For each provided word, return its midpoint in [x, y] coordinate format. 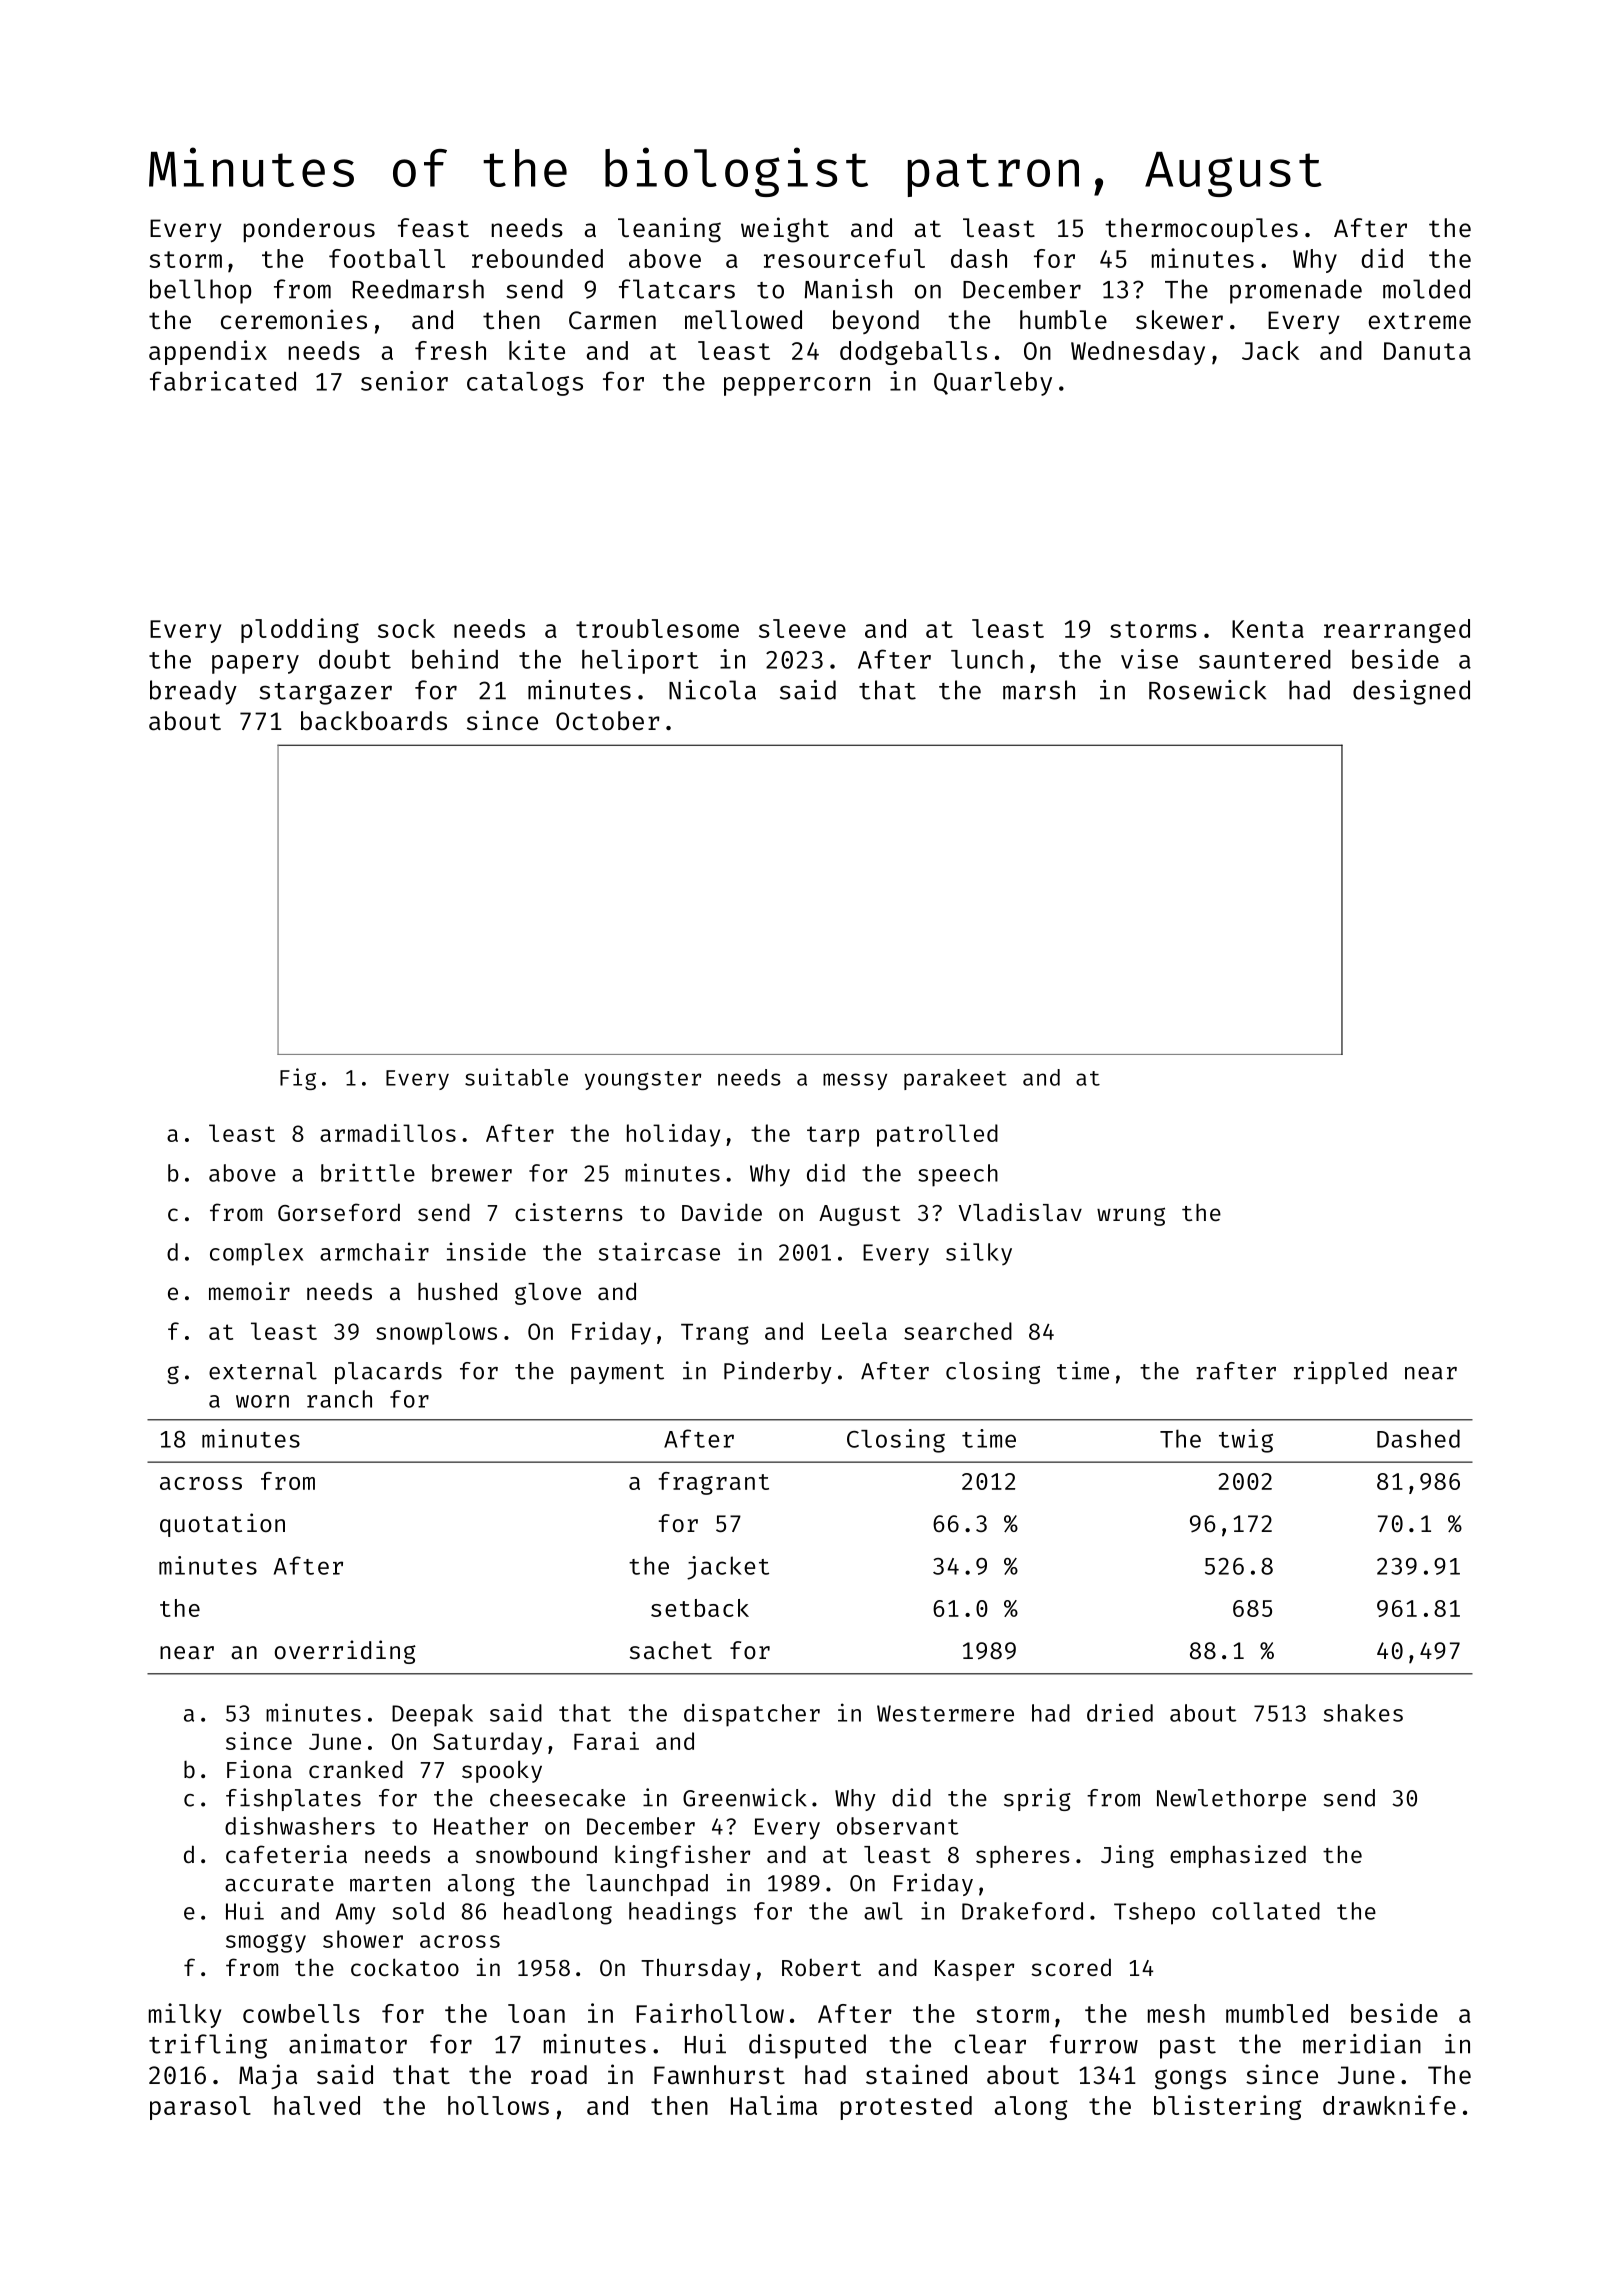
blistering [1228, 2107]
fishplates [293, 1799]
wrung [1131, 1216]
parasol [200, 2108]
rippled [1340, 1372]
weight [785, 230]
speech [958, 1175]
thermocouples [1201, 230]
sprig [1037, 1799]
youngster [643, 1080]
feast [433, 228]
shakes [1363, 1713]
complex [256, 1254]
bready [193, 692]
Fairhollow [710, 2013]
